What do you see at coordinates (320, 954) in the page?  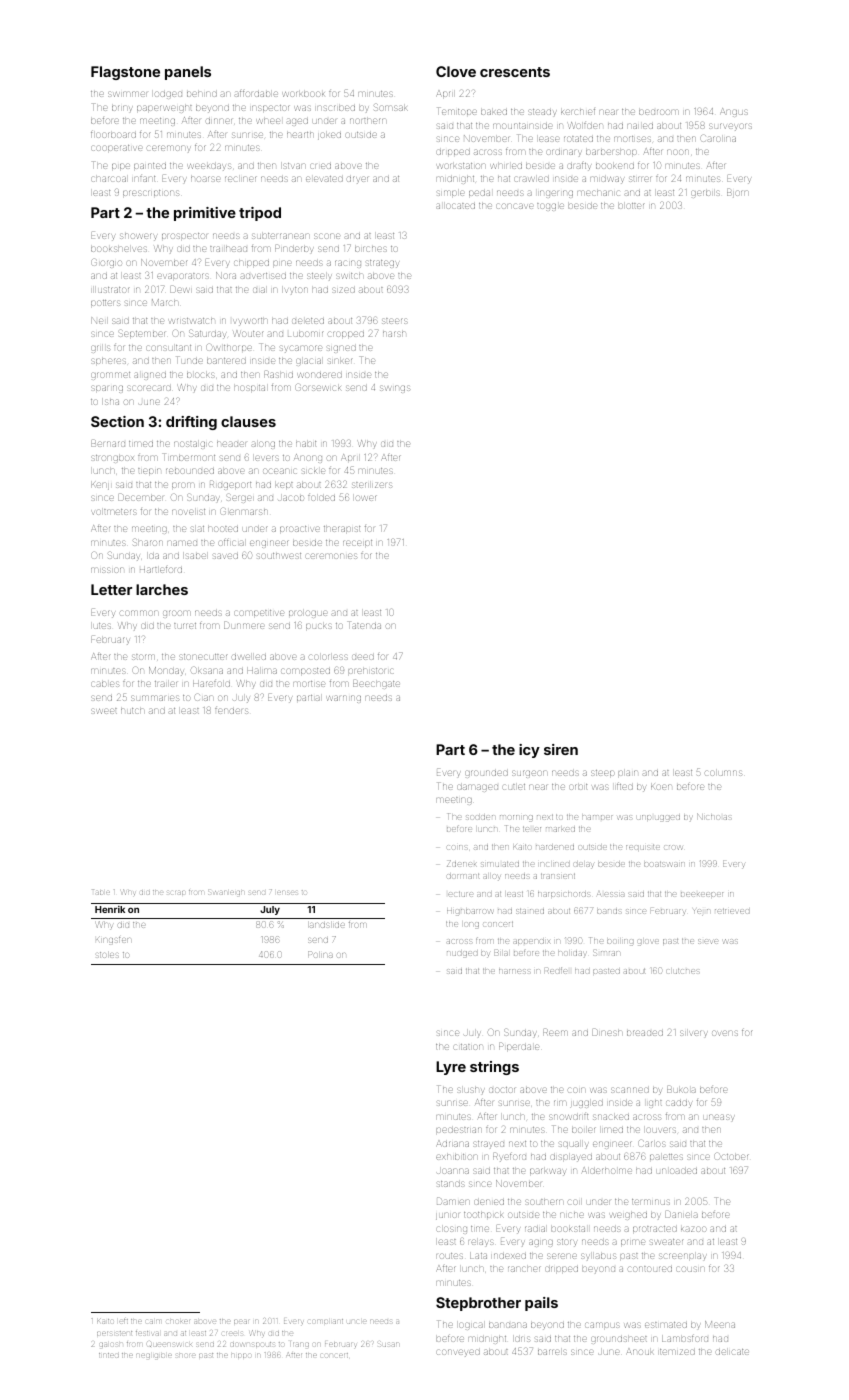 I see `Polina` at bounding box center [320, 954].
